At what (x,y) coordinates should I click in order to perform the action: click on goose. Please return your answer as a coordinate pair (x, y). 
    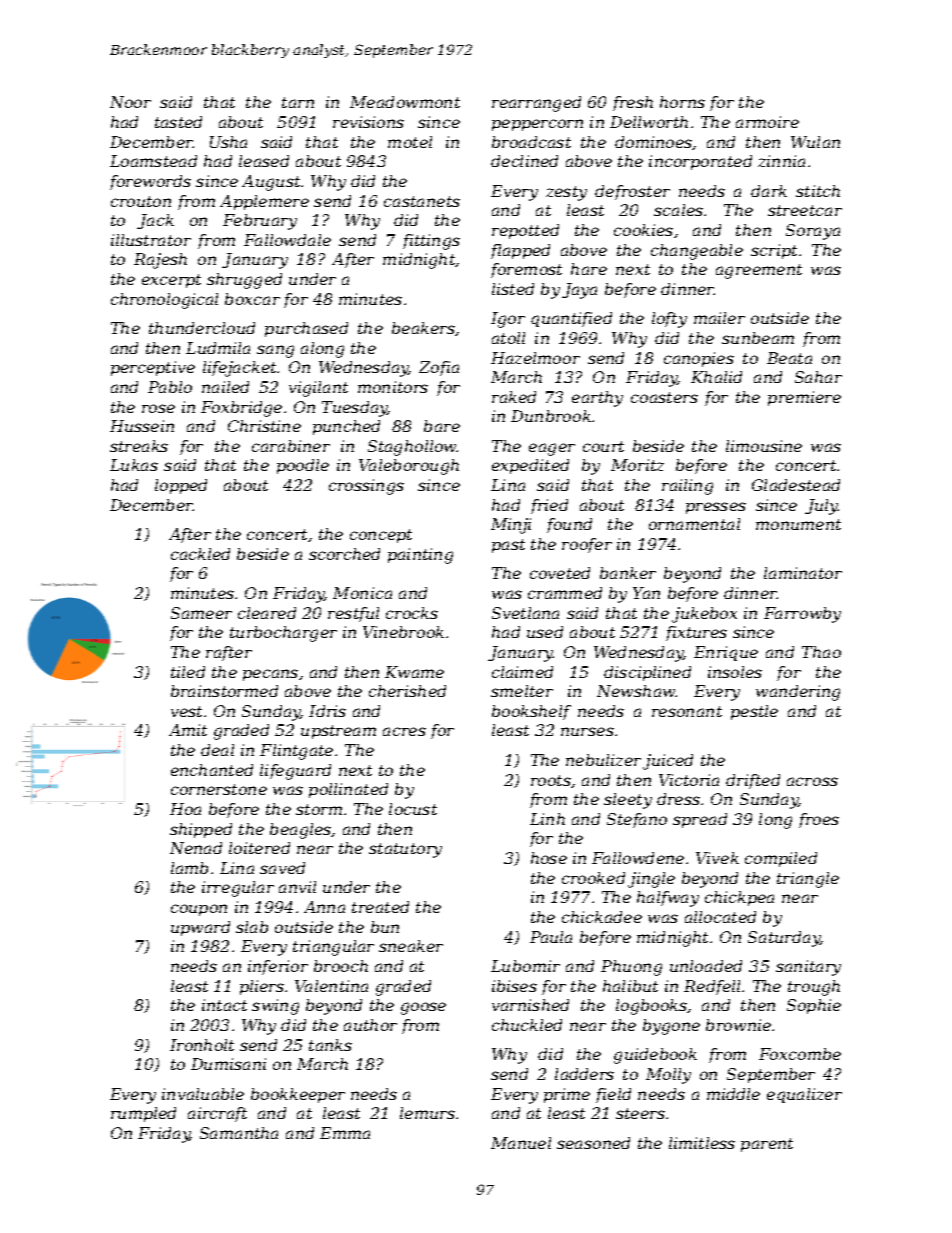
    Looking at the image, I should click on (423, 1008).
